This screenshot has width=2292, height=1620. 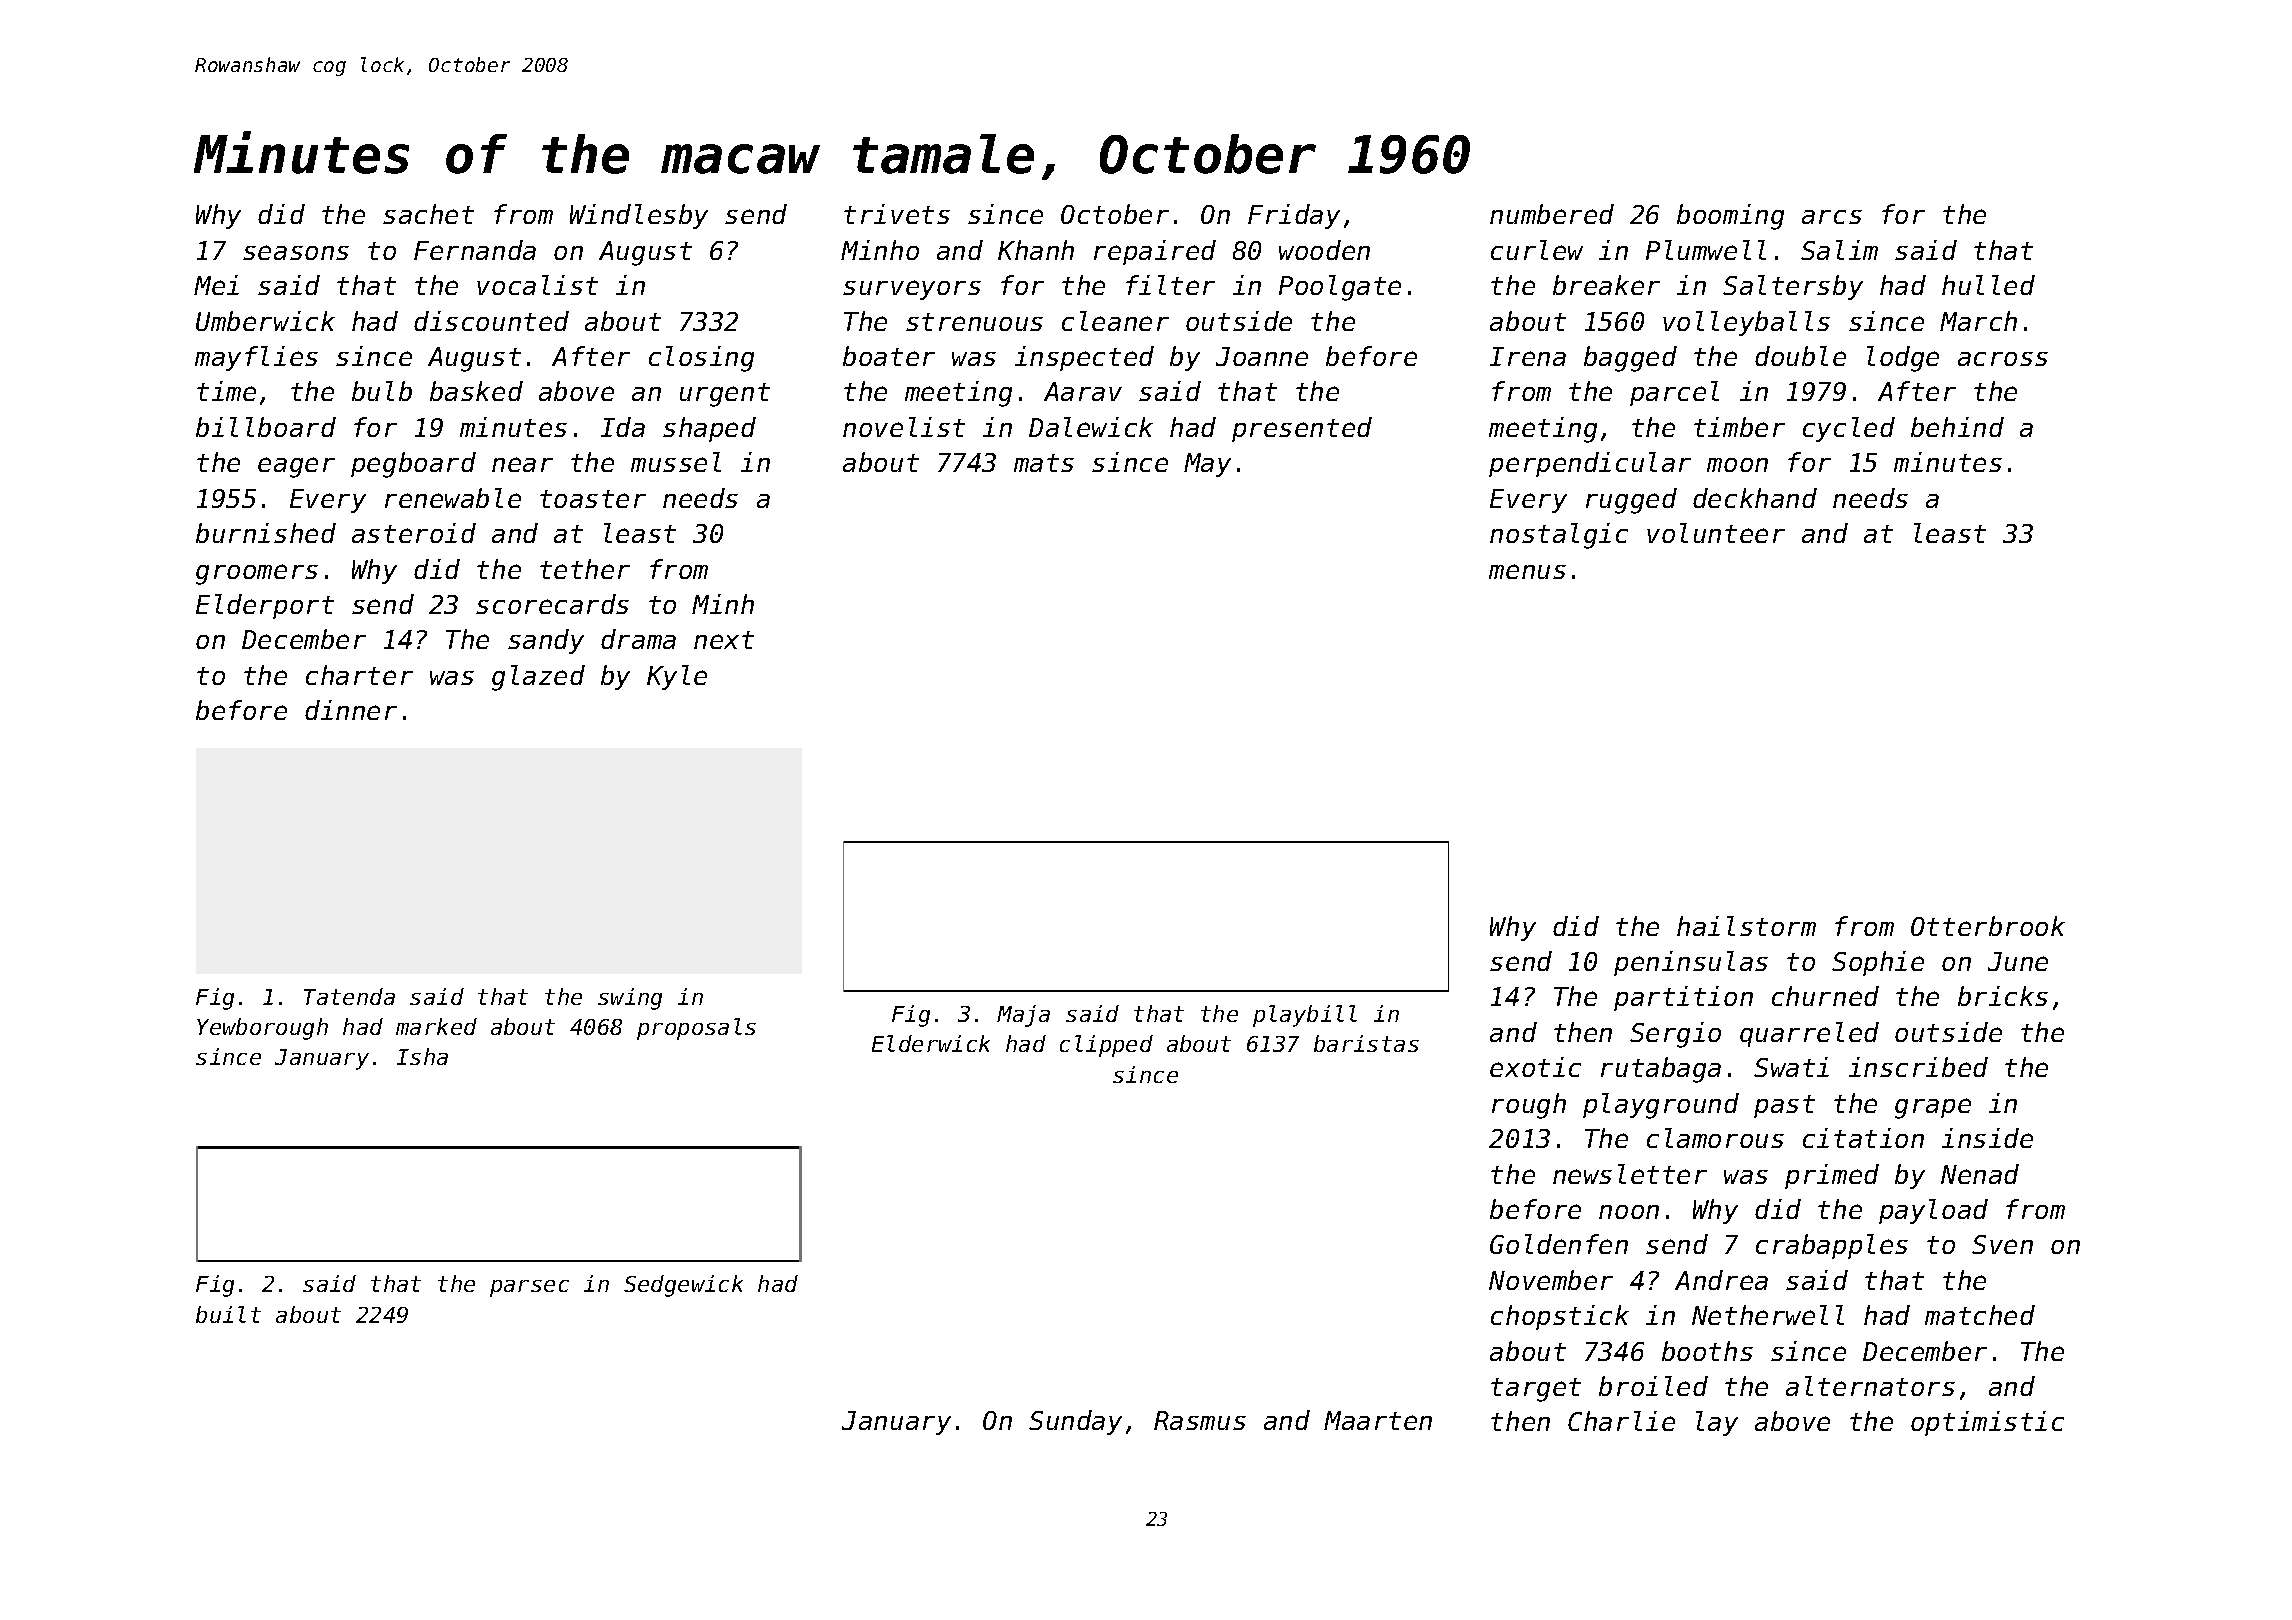 What do you see at coordinates (351, 710) in the screenshot?
I see `dinner` at bounding box center [351, 710].
